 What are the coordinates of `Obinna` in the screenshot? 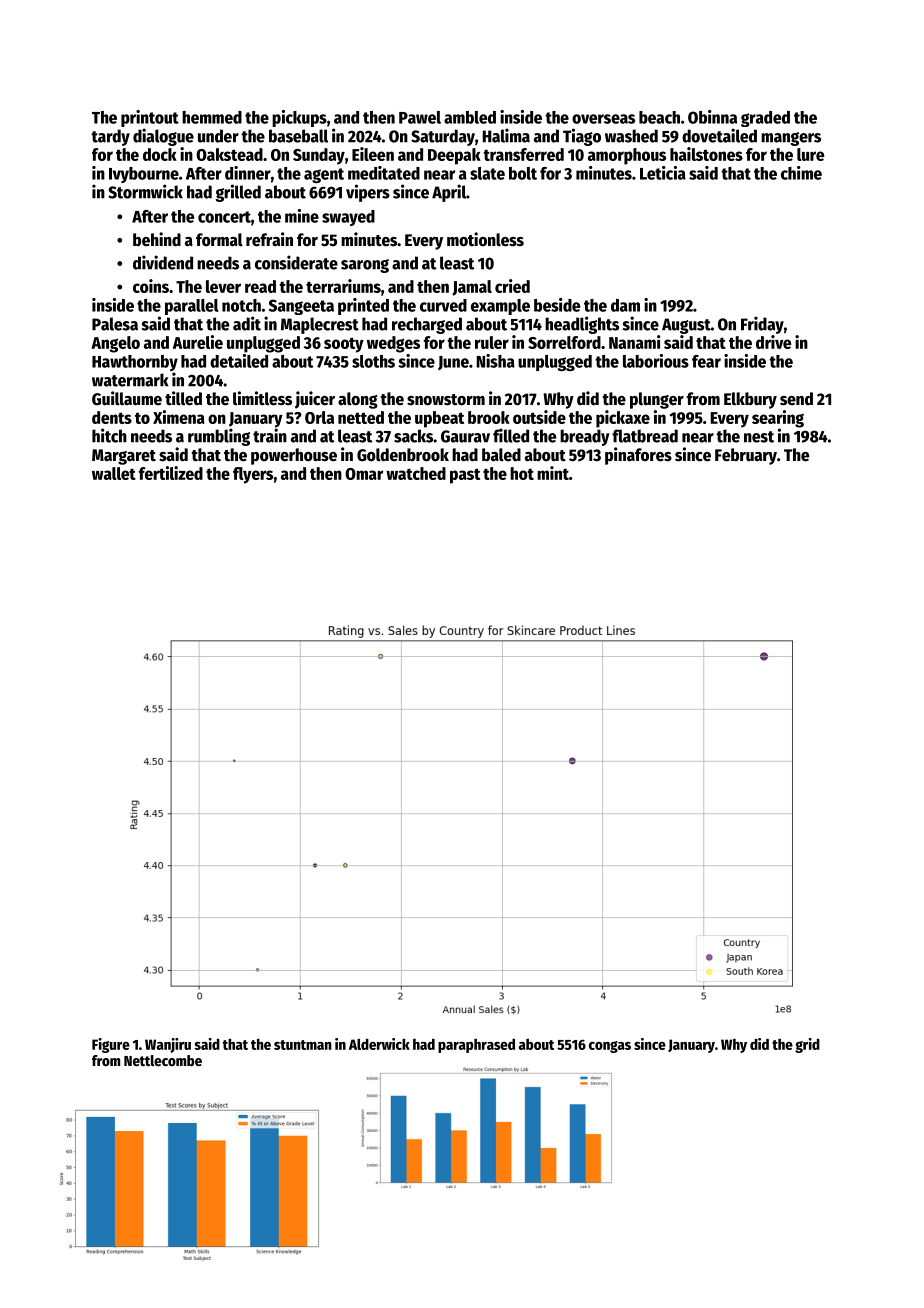 It's located at (712, 117).
